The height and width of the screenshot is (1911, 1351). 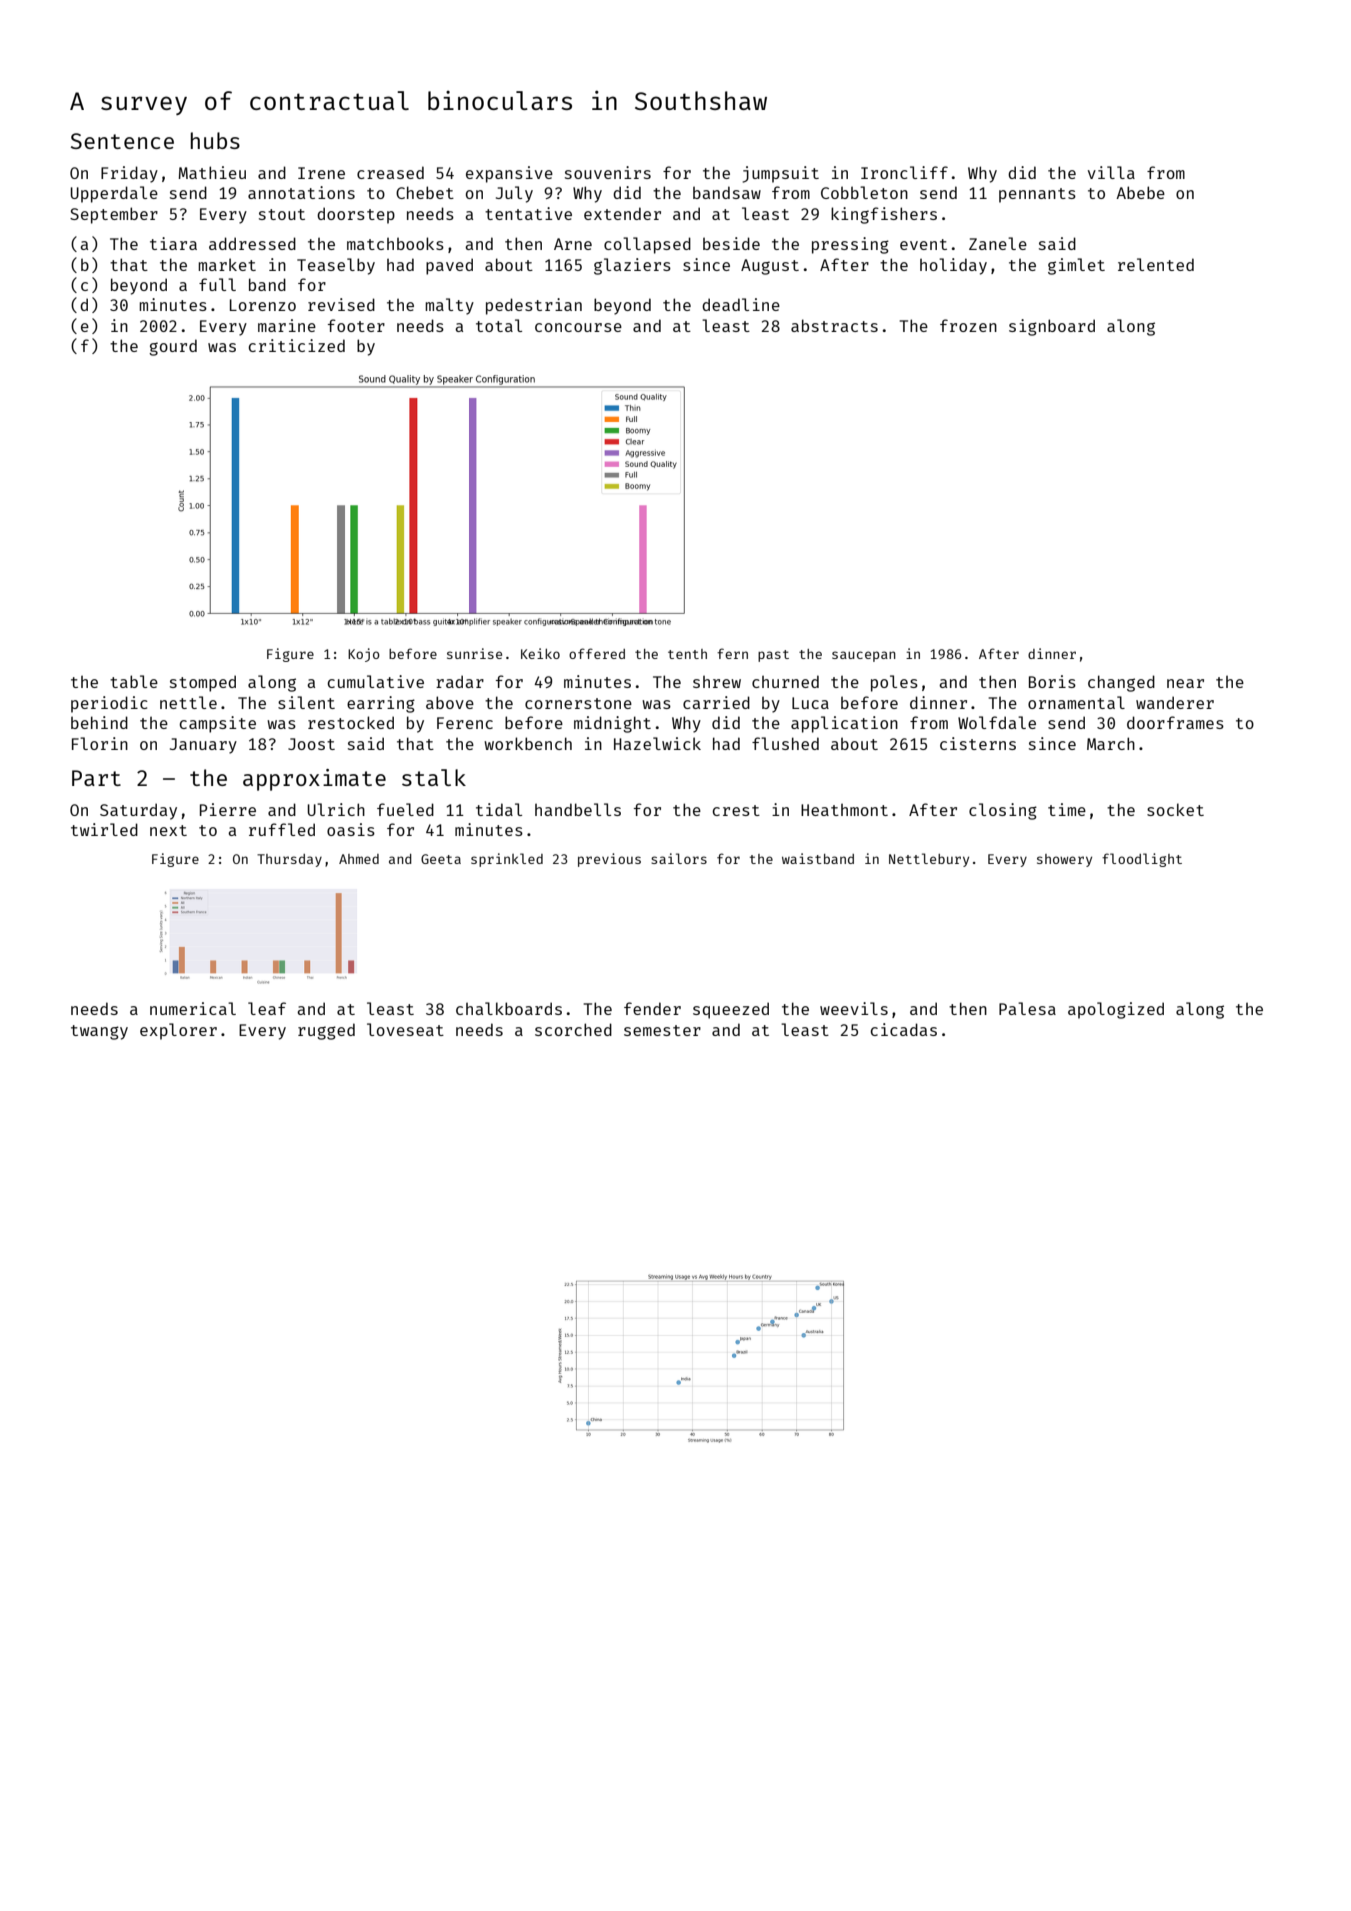 What do you see at coordinates (227, 264) in the screenshot?
I see `market` at bounding box center [227, 264].
